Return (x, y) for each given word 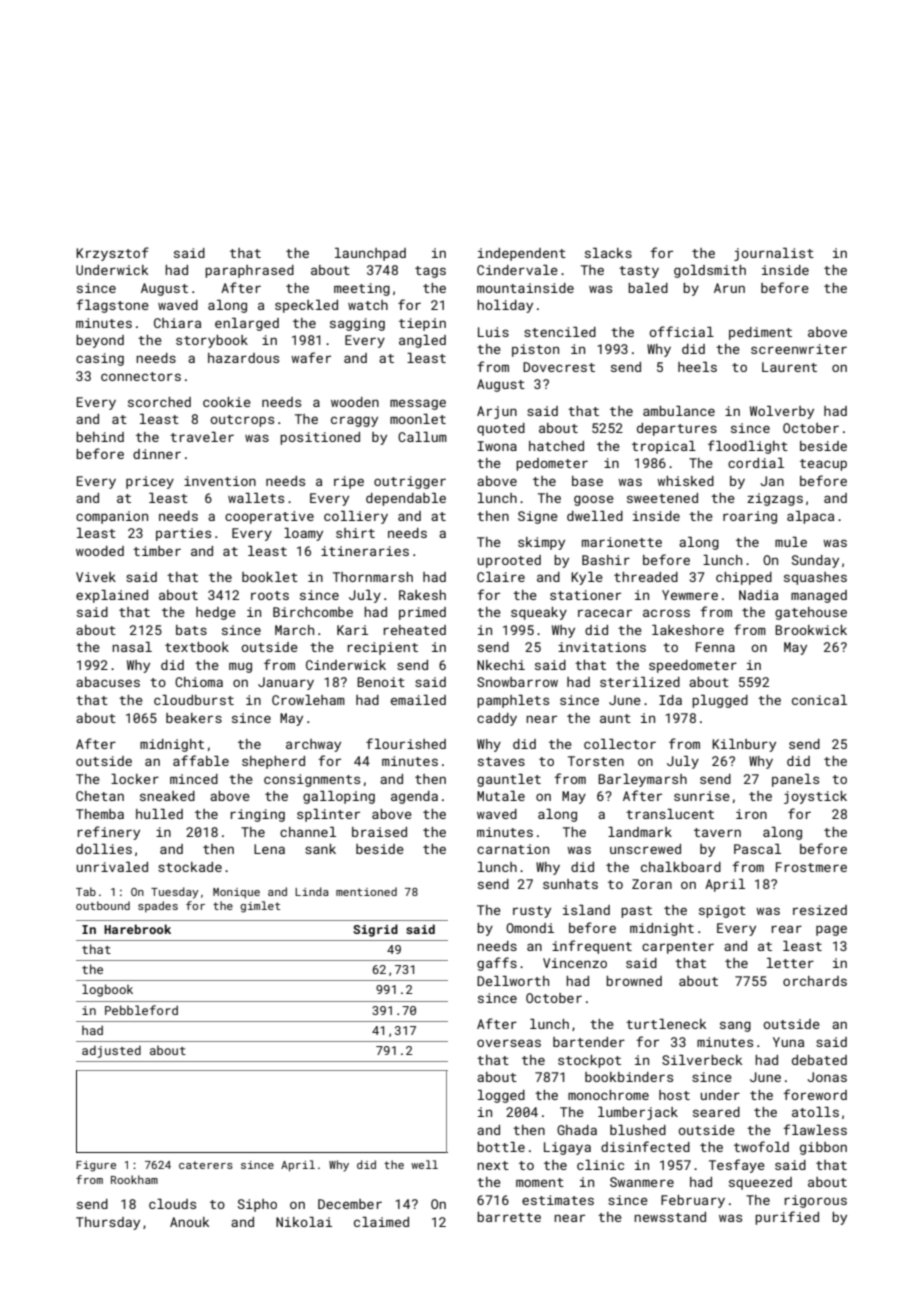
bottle (501, 1147)
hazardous (243, 358)
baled (648, 288)
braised (379, 832)
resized (820, 910)
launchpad (370, 254)
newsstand (670, 1217)
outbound (103, 905)
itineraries (365, 551)
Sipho (257, 1205)
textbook (197, 647)
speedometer (693, 666)
